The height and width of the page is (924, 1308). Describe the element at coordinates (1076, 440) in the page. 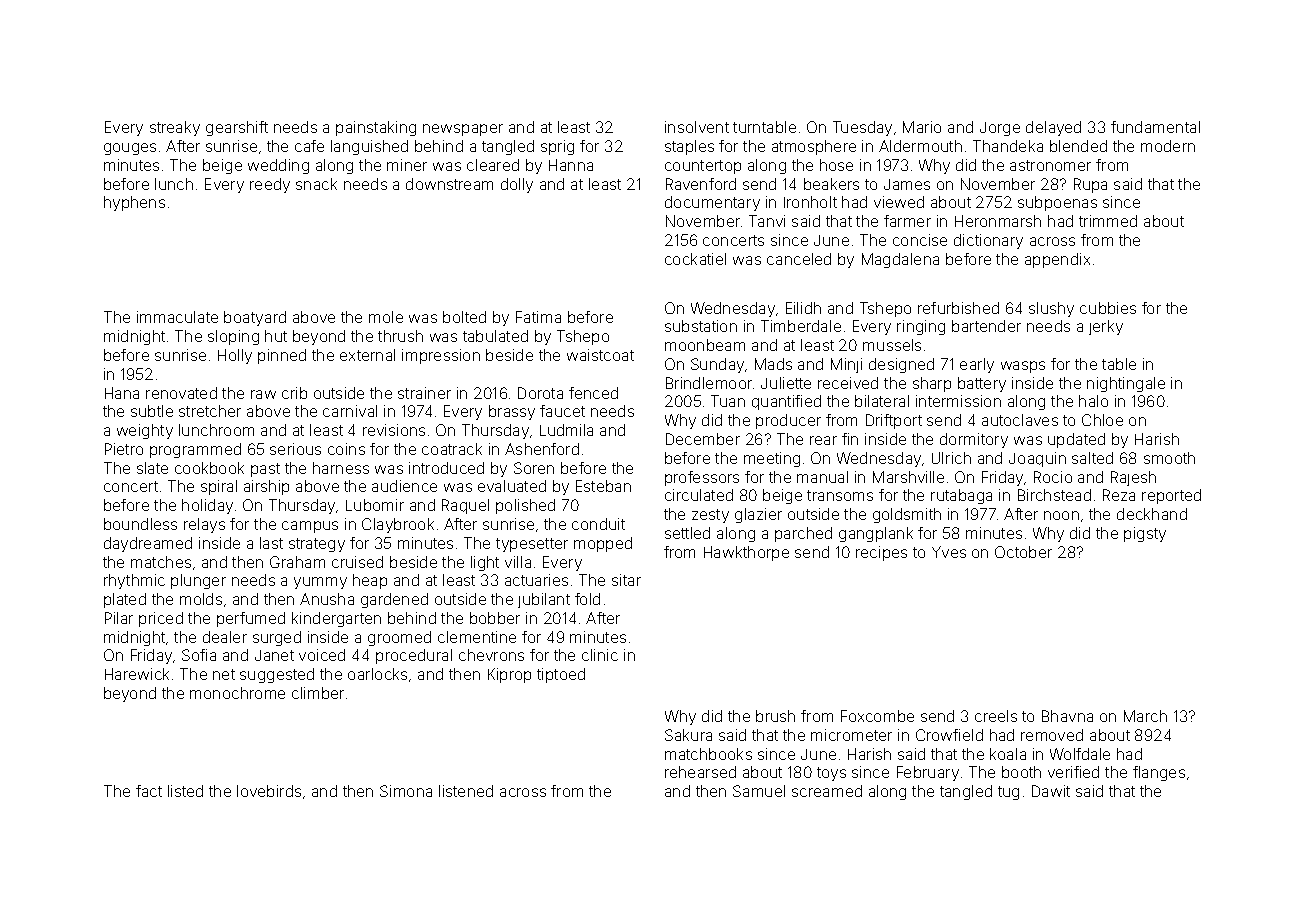

I see `updated` at that location.
